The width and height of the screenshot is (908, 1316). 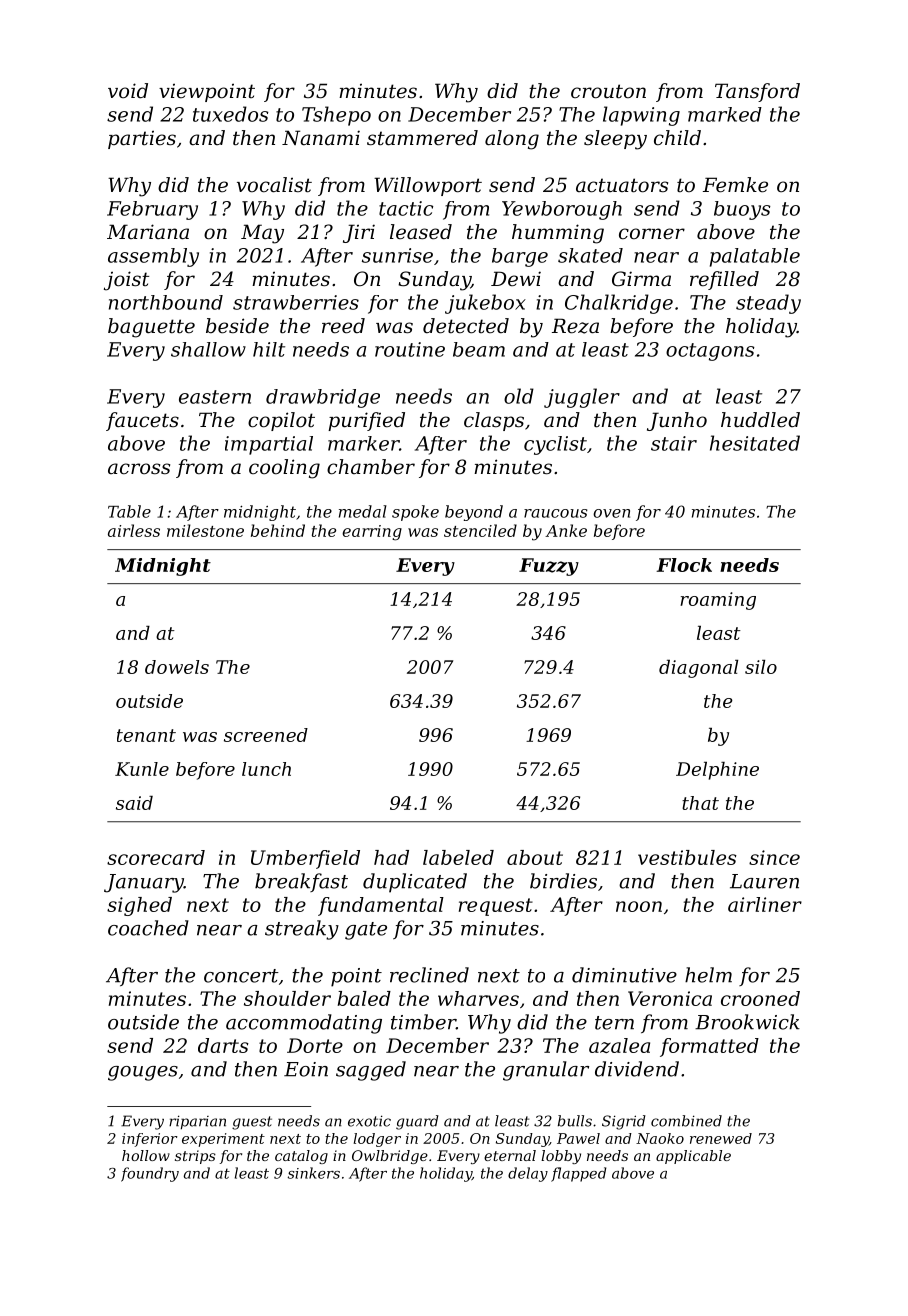 I want to click on cooling, so click(x=284, y=469).
